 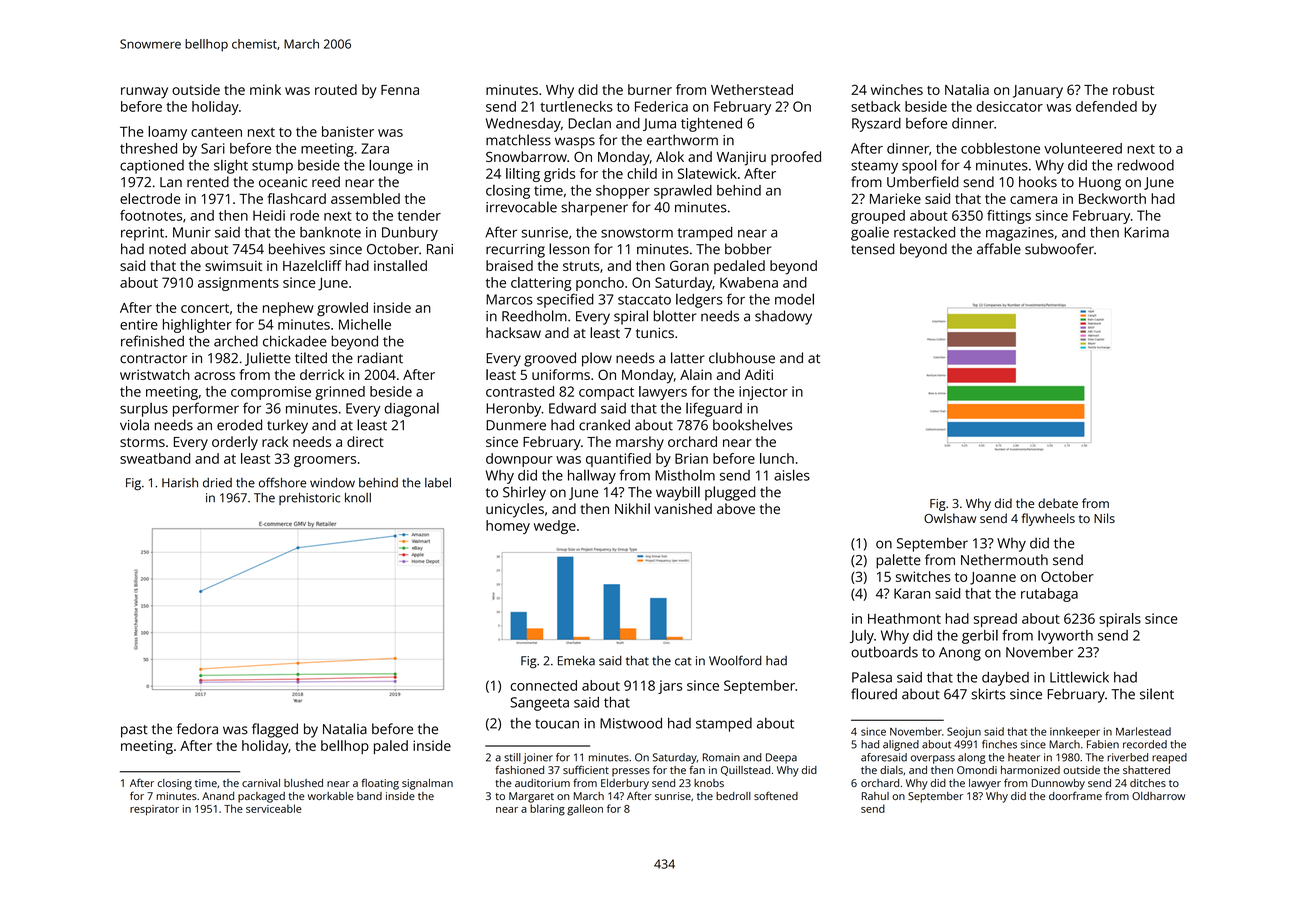 What do you see at coordinates (796, 158) in the document?
I see `proofed` at bounding box center [796, 158].
